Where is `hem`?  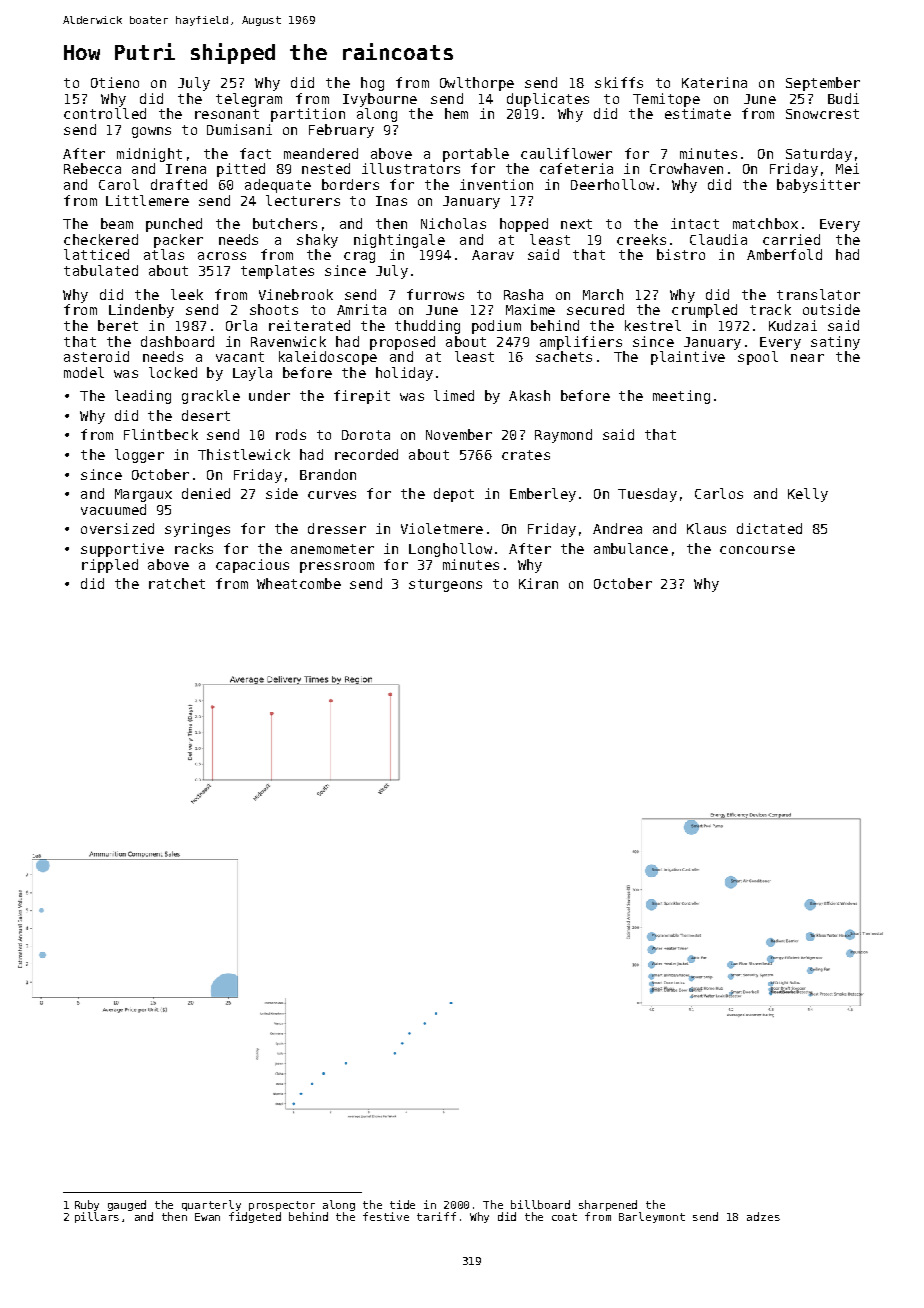 hem is located at coordinates (456, 113).
